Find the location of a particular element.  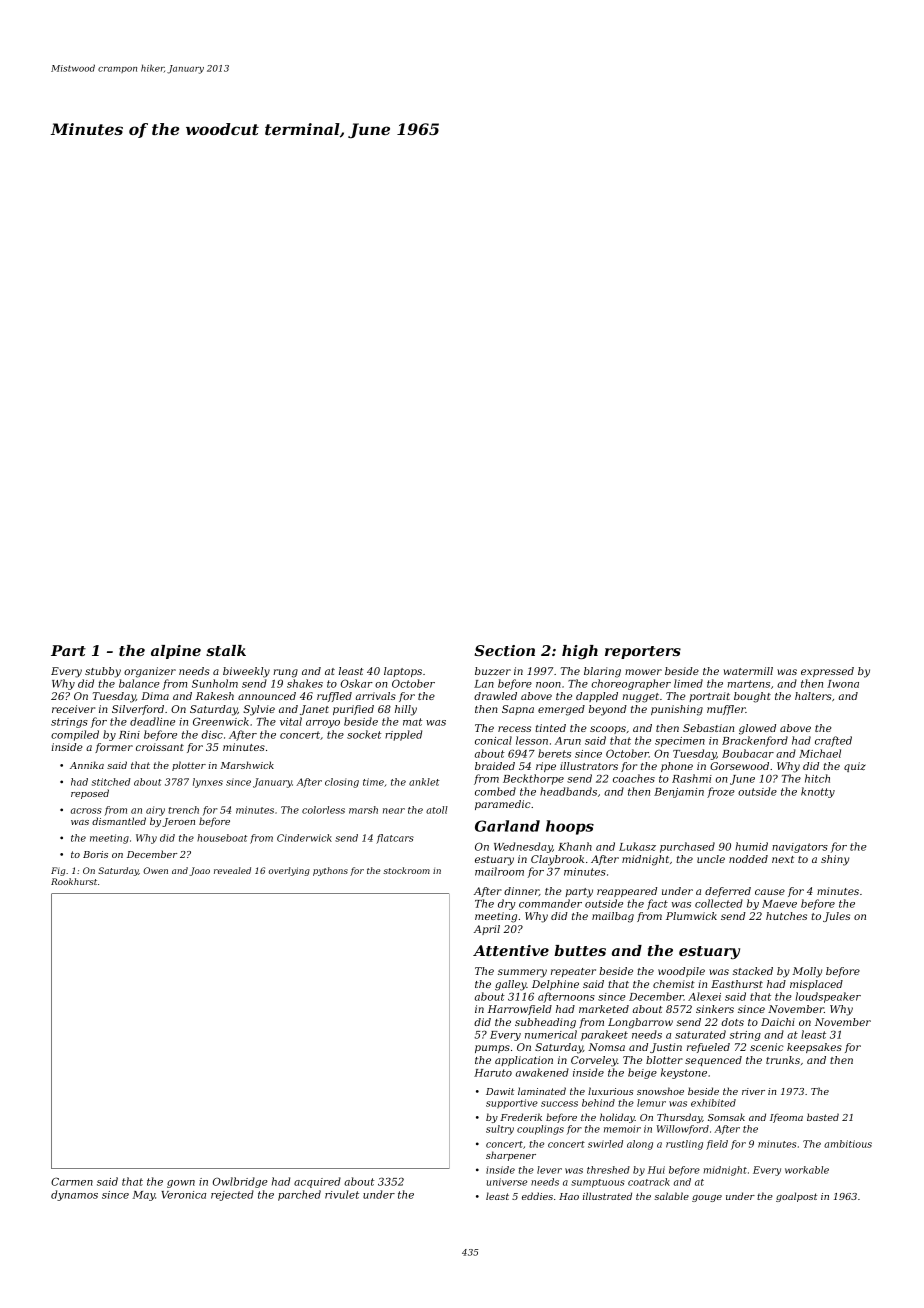

galley is located at coordinates (511, 985).
